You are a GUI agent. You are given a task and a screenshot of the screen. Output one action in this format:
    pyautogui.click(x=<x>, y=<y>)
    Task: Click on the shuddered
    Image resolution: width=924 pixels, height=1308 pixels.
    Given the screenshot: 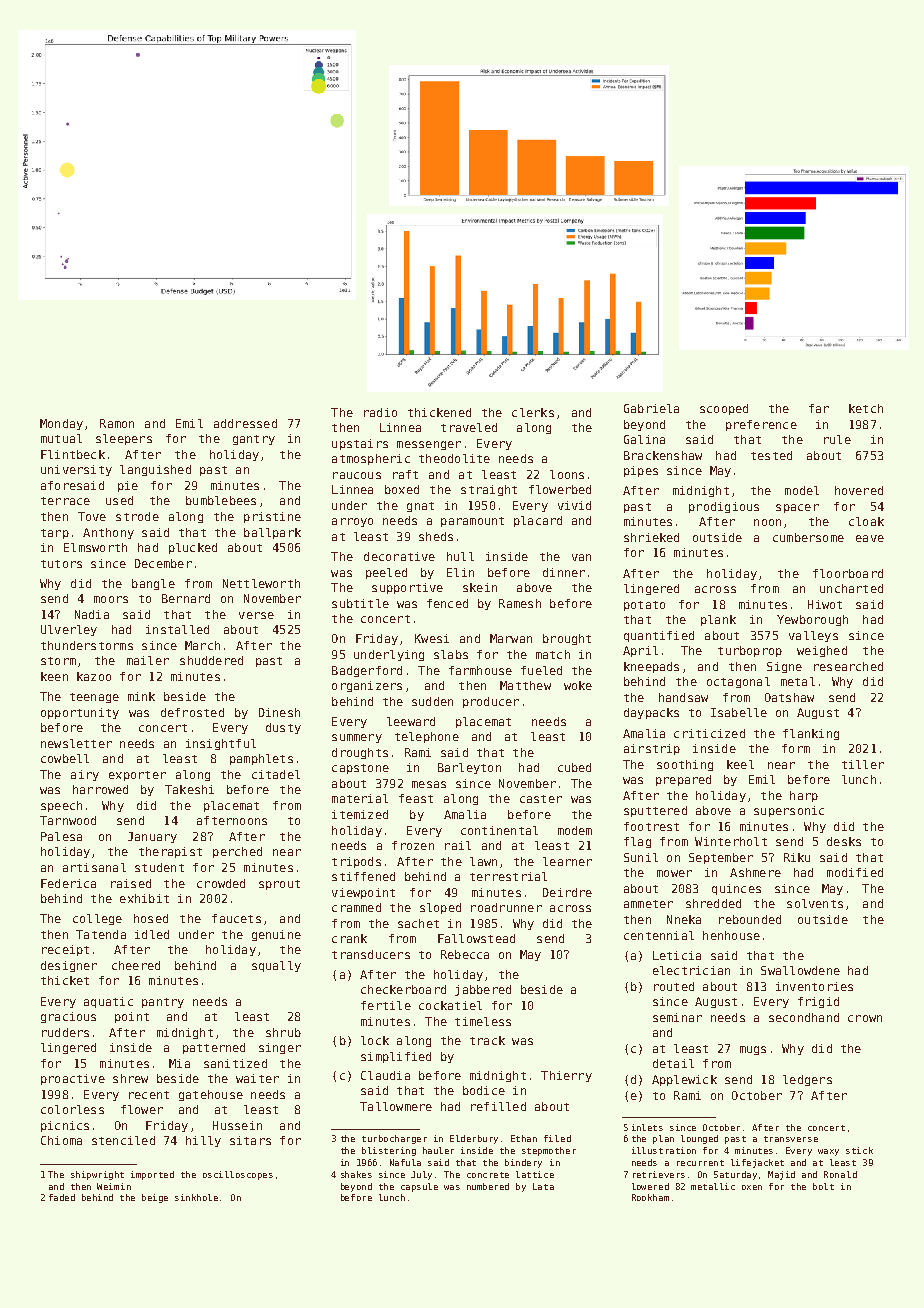 What is the action you would take?
    pyautogui.click(x=211, y=660)
